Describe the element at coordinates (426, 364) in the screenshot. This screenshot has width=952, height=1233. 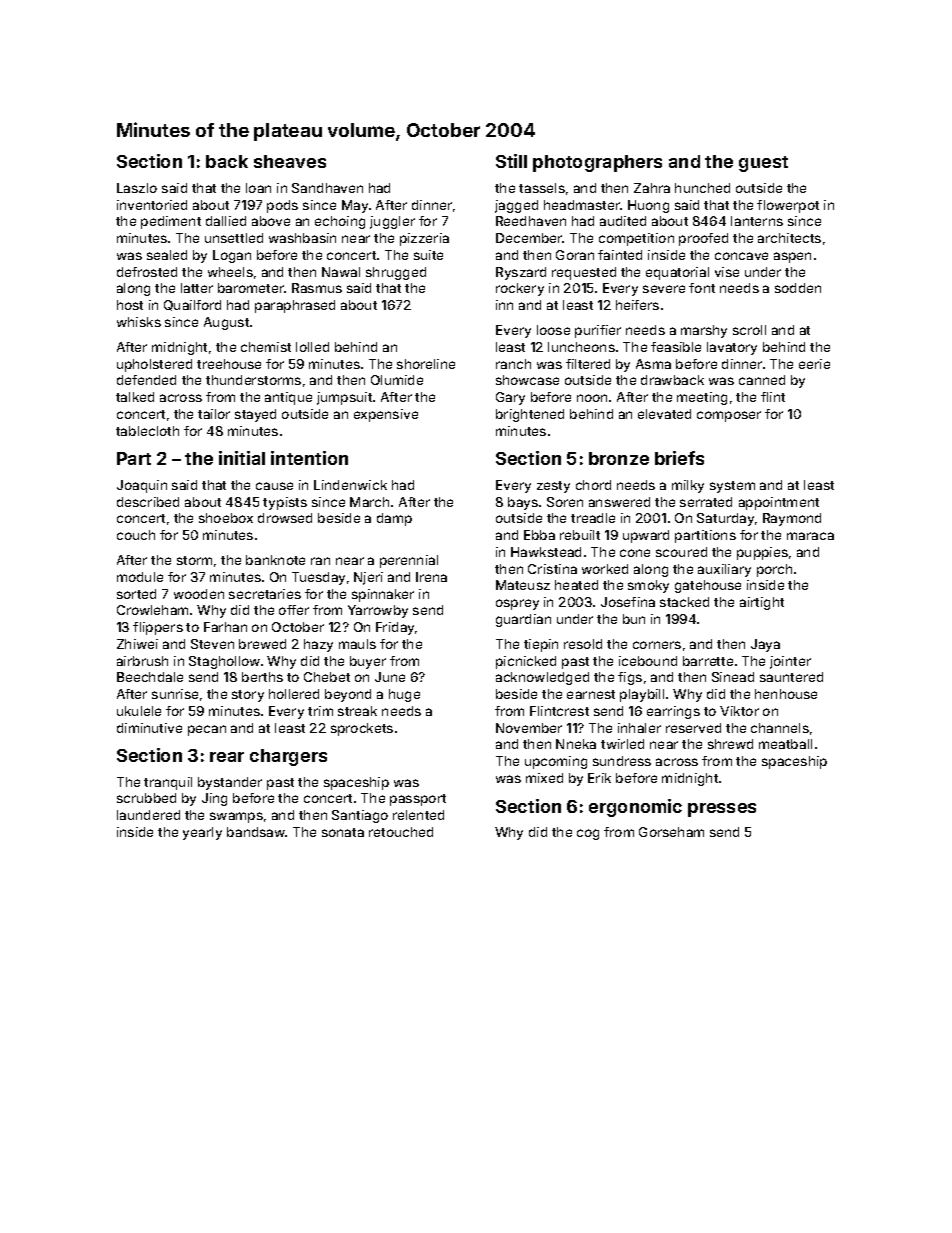
I see `shoreline` at that location.
